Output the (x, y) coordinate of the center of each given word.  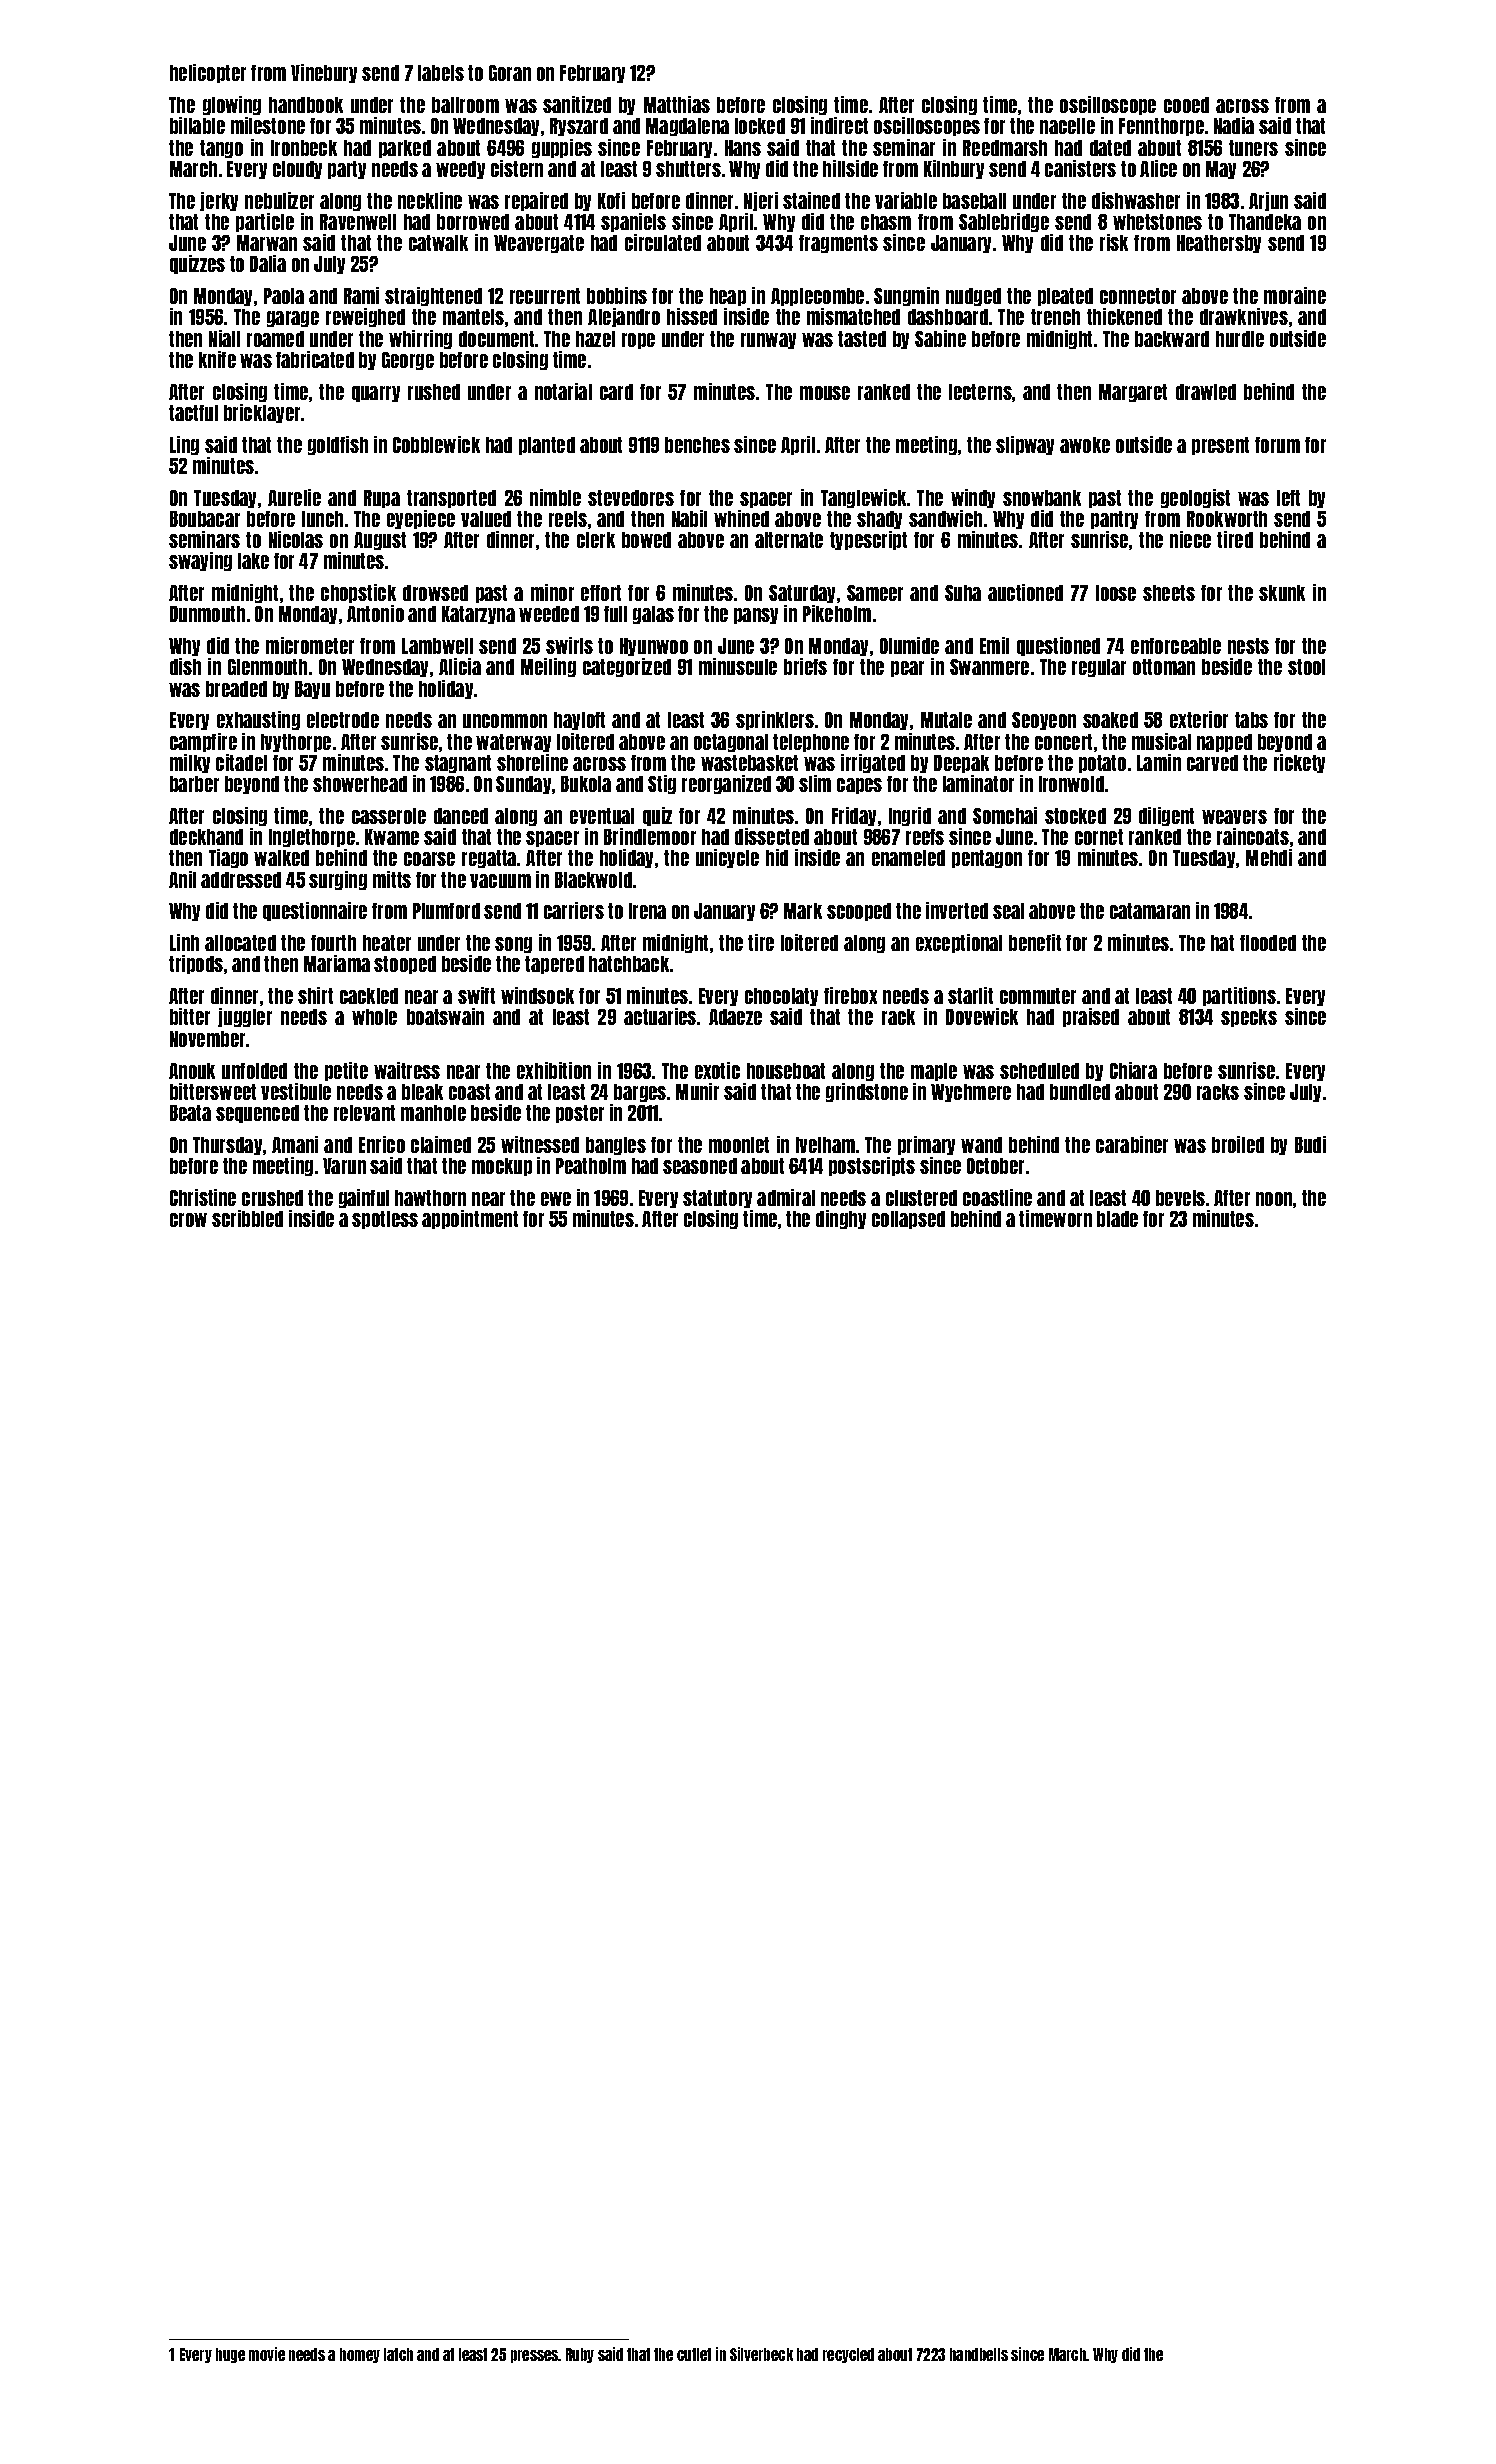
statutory (717, 1199)
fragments (838, 244)
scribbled (247, 1218)
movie (267, 2354)
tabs (1251, 720)
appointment (470, 1219)
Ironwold (1071, 784)
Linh (184, 942)
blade (1117, 1219)
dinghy (841, 1219)
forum (1277, 445)
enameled (908, 858)
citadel (241, 762)
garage (293, 319)
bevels (1180, 1198)
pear (907, 669)
